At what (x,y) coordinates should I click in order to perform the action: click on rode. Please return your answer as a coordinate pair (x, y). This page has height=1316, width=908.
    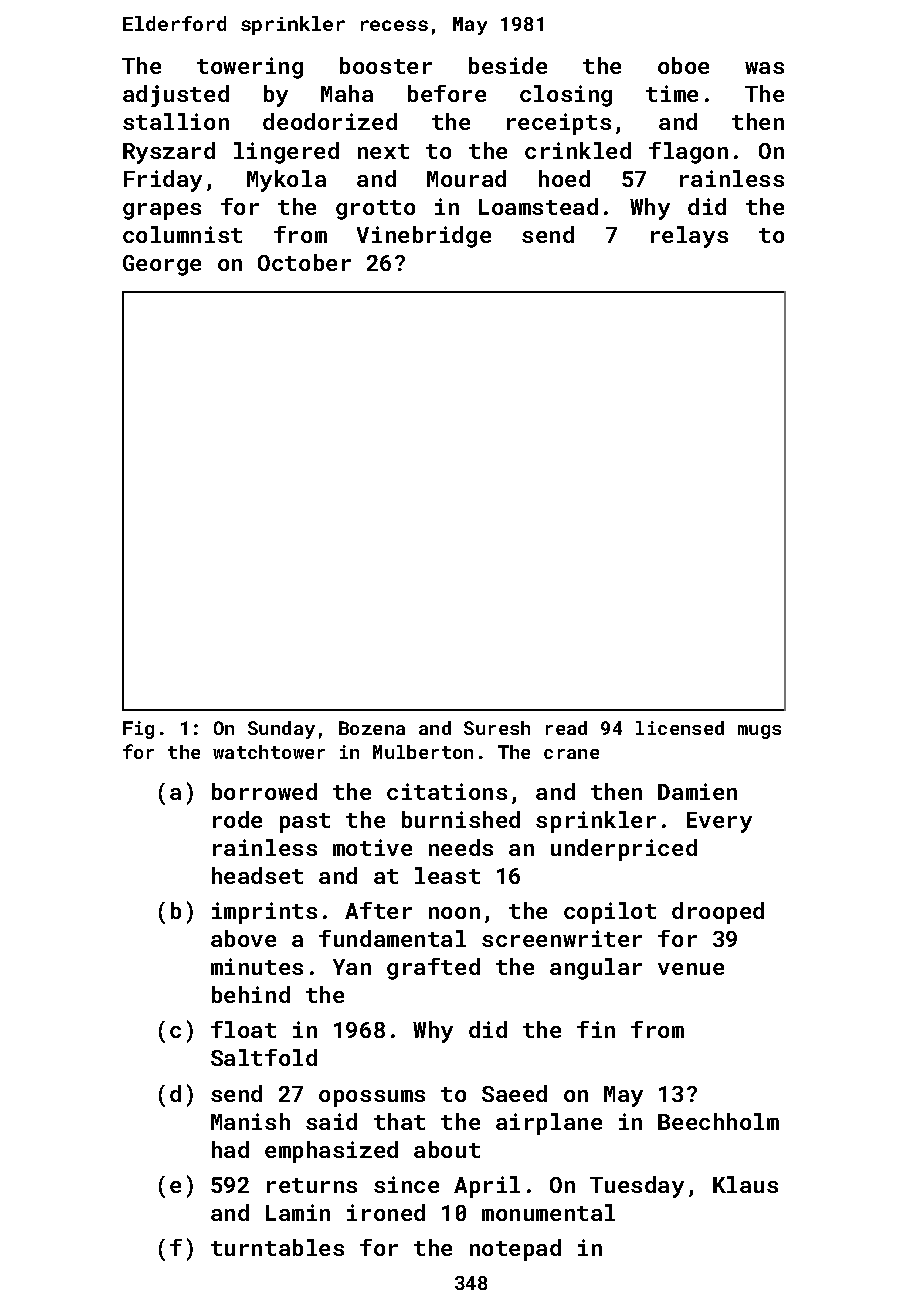
    Looking at the image, I should click on (237, 819).
